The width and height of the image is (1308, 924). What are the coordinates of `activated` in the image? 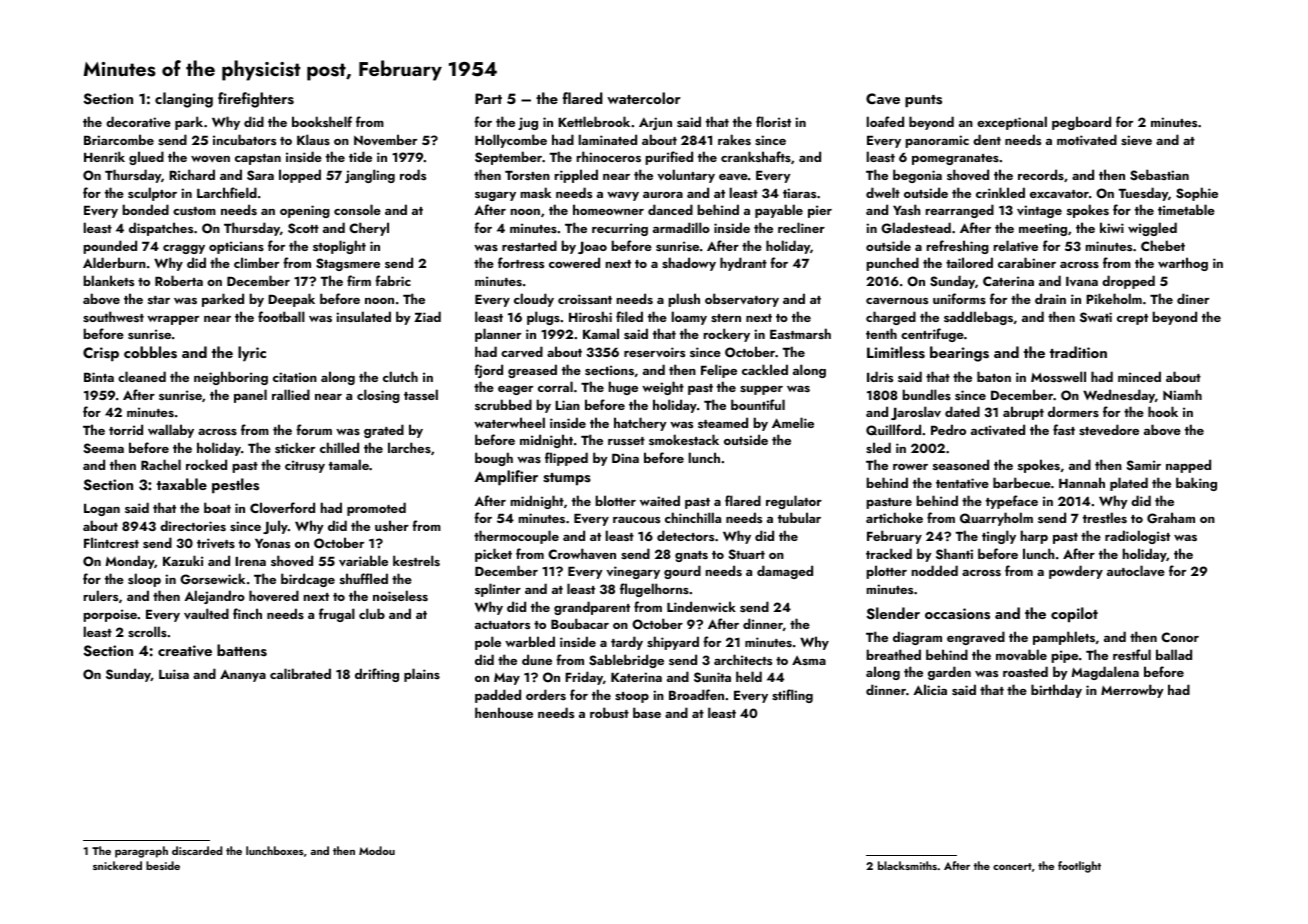 It's located at (998, 430).
